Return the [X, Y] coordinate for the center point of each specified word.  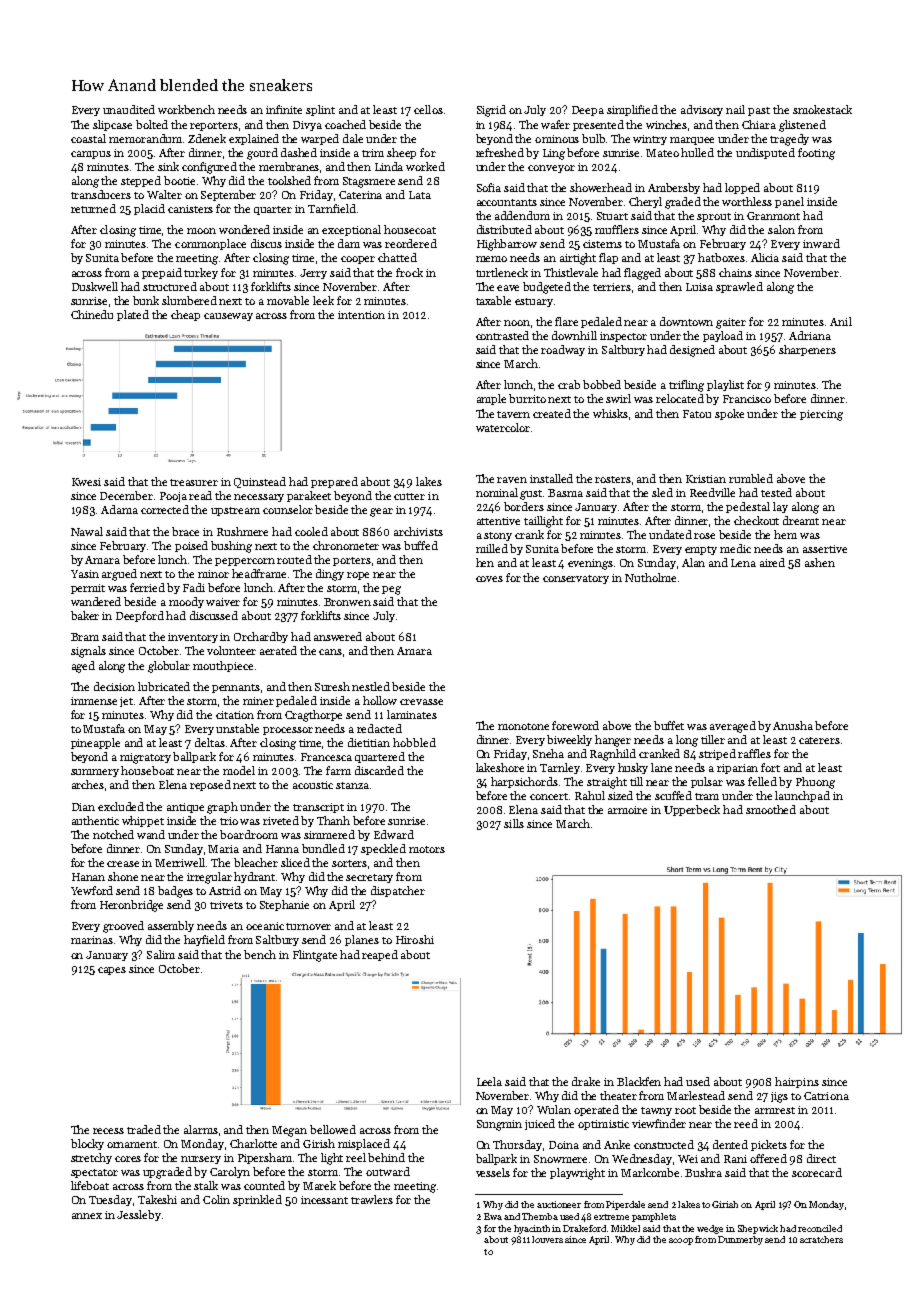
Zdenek [207, 138]
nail [735, 109]
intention [361, 315]
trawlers [372, 1199]
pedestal [748, 507]
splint [320, 110]
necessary [259, 498]
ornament [132, 1144]
